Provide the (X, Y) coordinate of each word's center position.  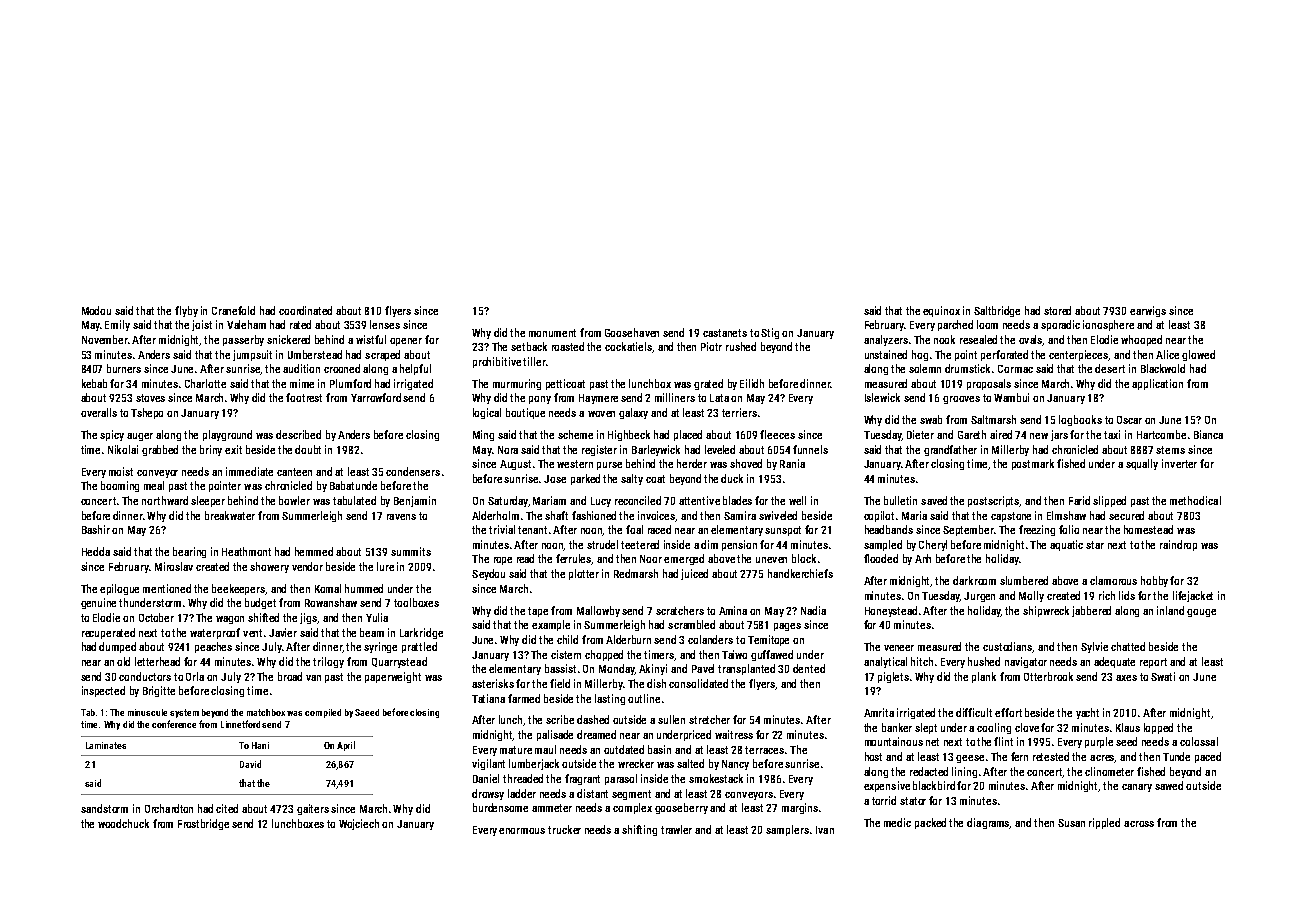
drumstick (967, 368)
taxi (1112, 434)
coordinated (305, 310)
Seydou (488, 574)
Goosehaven (632, 332)
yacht (1087, 713)
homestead (1148, 529)
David (250, 764)
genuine (98, 603)
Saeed (367, 712)
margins (800, 808)
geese (970, 759)
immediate (249, 471)
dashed (593, 719)
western (575, 464)
